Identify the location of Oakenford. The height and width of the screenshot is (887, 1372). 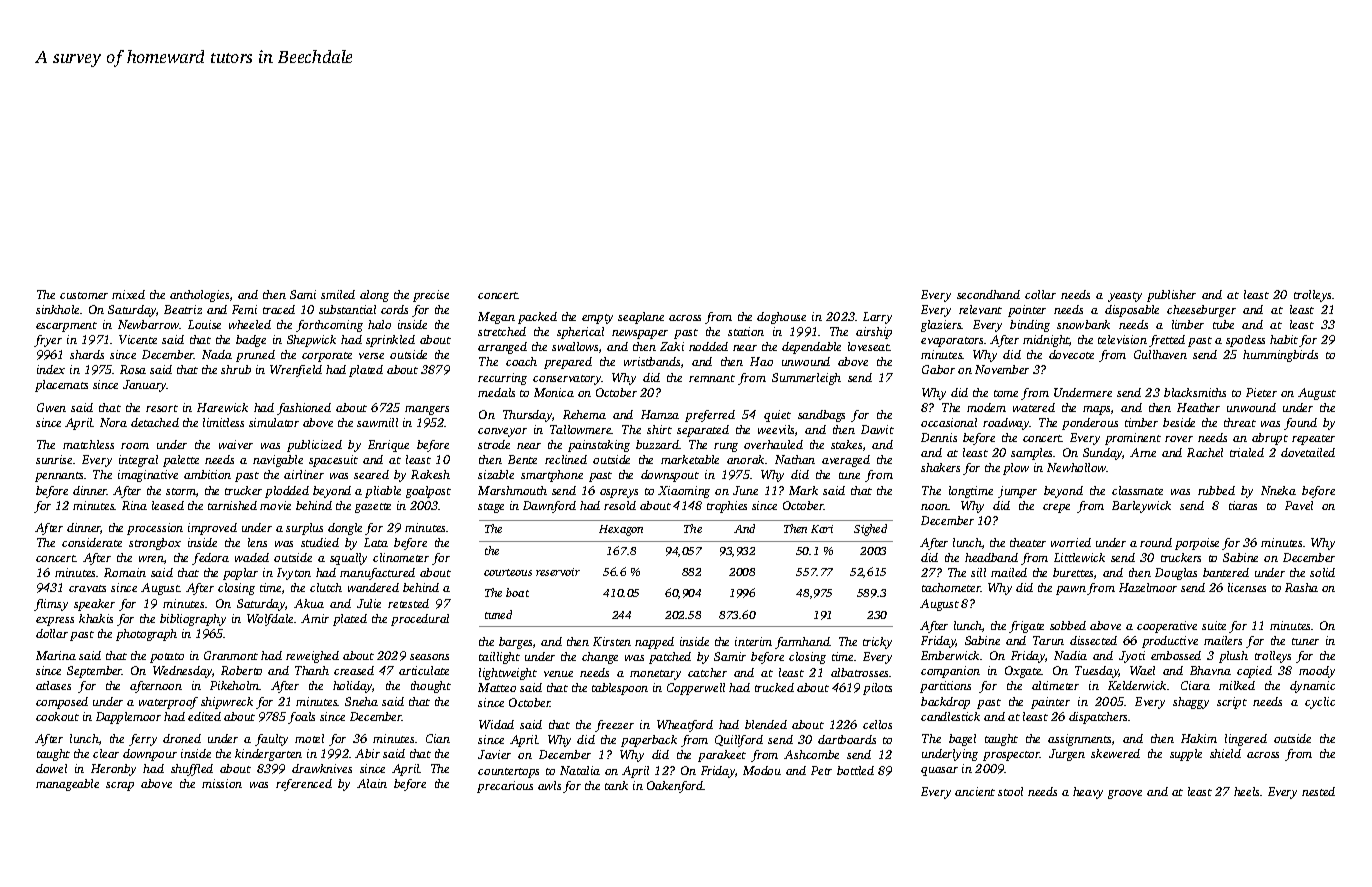
(675, 787).
